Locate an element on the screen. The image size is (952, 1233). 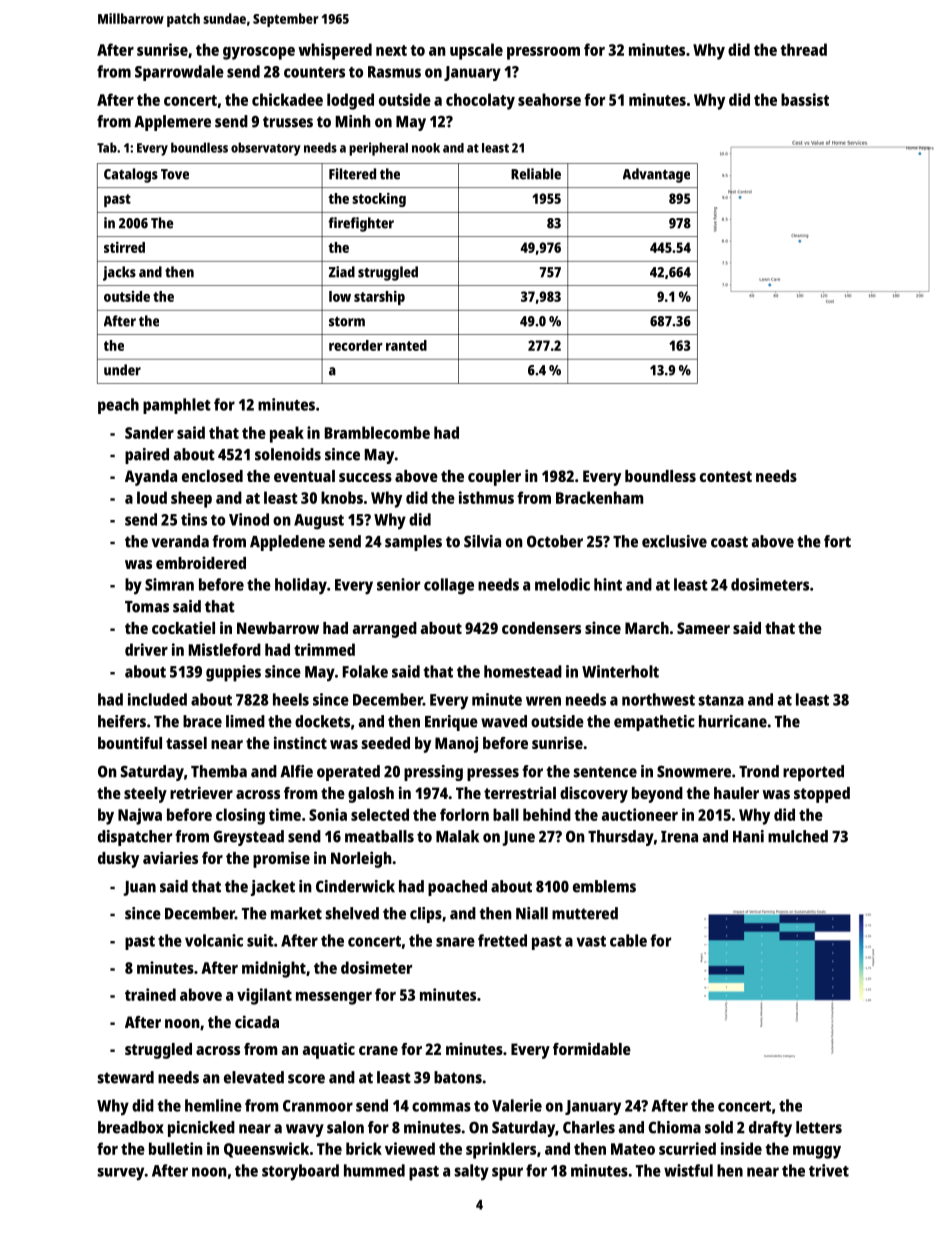
Brackenham is located at coordinates (599, 497).
